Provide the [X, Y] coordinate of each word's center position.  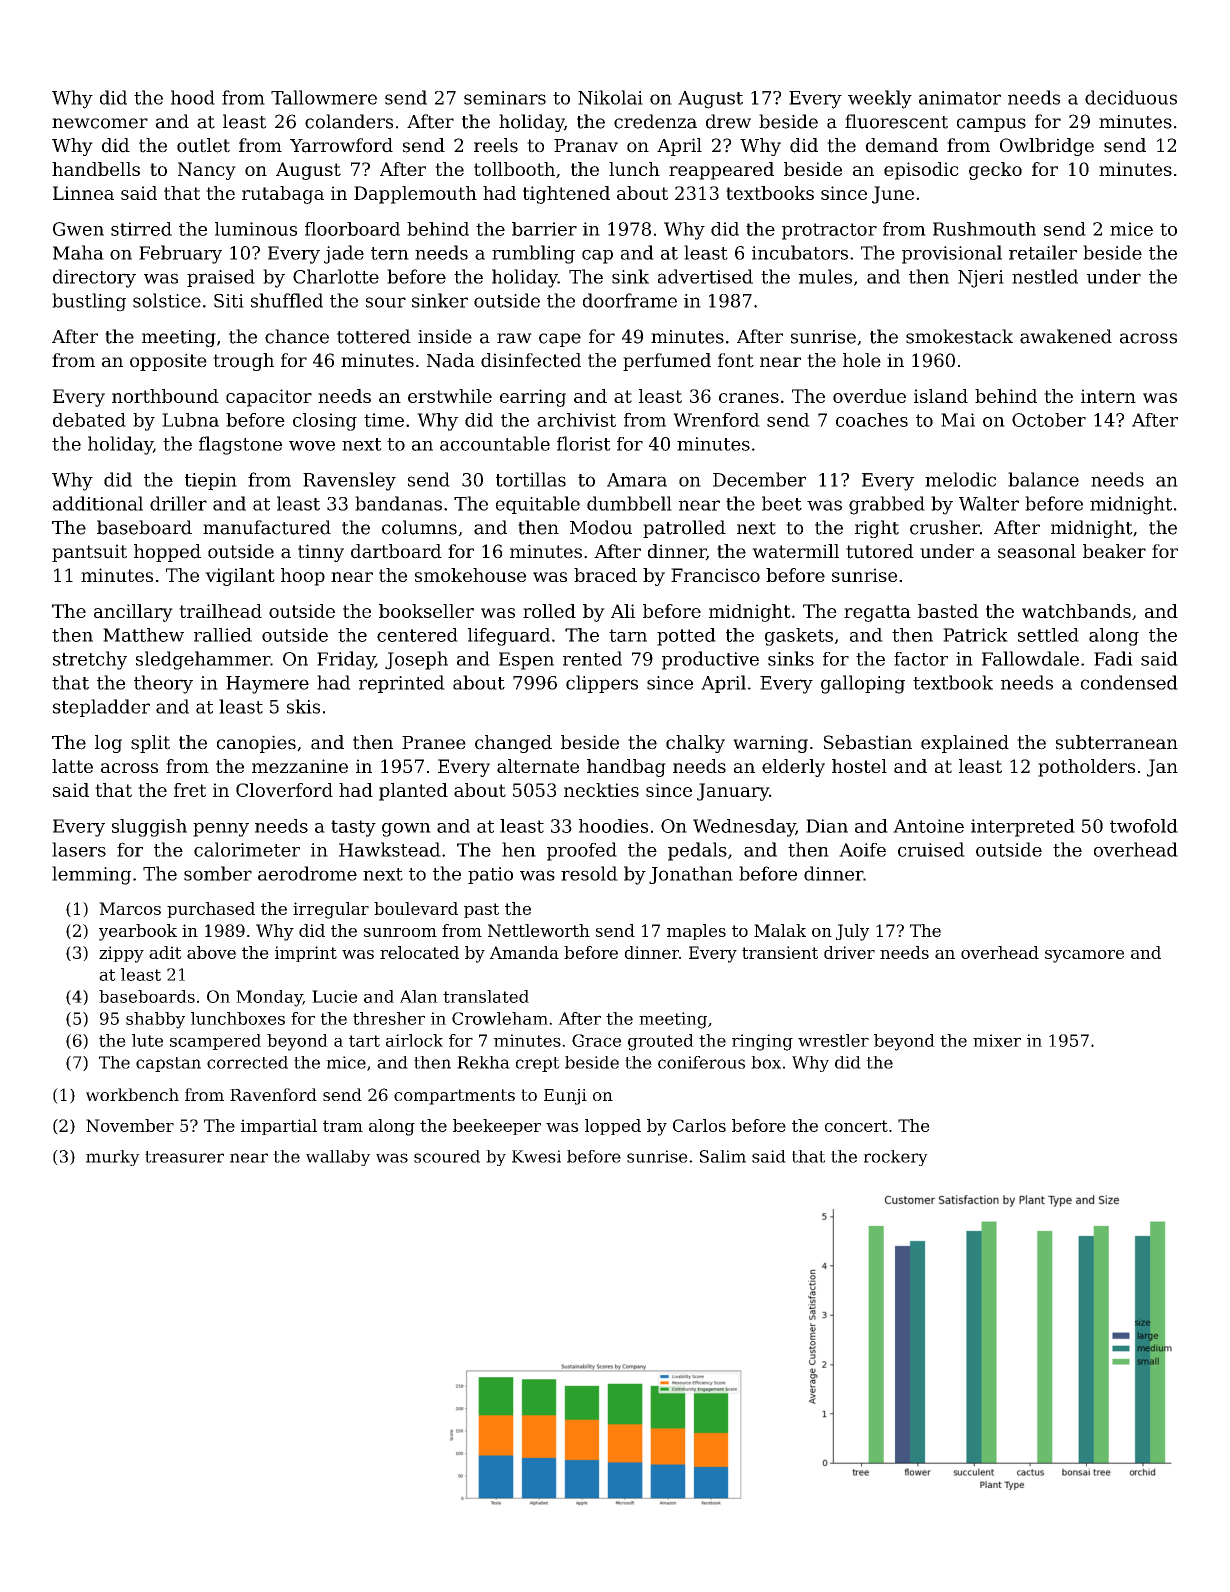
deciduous [1131, 97]
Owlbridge [1047, 147]
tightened [566, 195]
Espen [526, 661]
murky [113, 1158]
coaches [872, 420]
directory [94, 278]
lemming [91, 875]
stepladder [101, 708]
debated [89, 420]
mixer [997, 1040]
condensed [1129, 682]
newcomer [100, 123]
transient [780, 952]
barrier [544, 229]
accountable [495, 443]
